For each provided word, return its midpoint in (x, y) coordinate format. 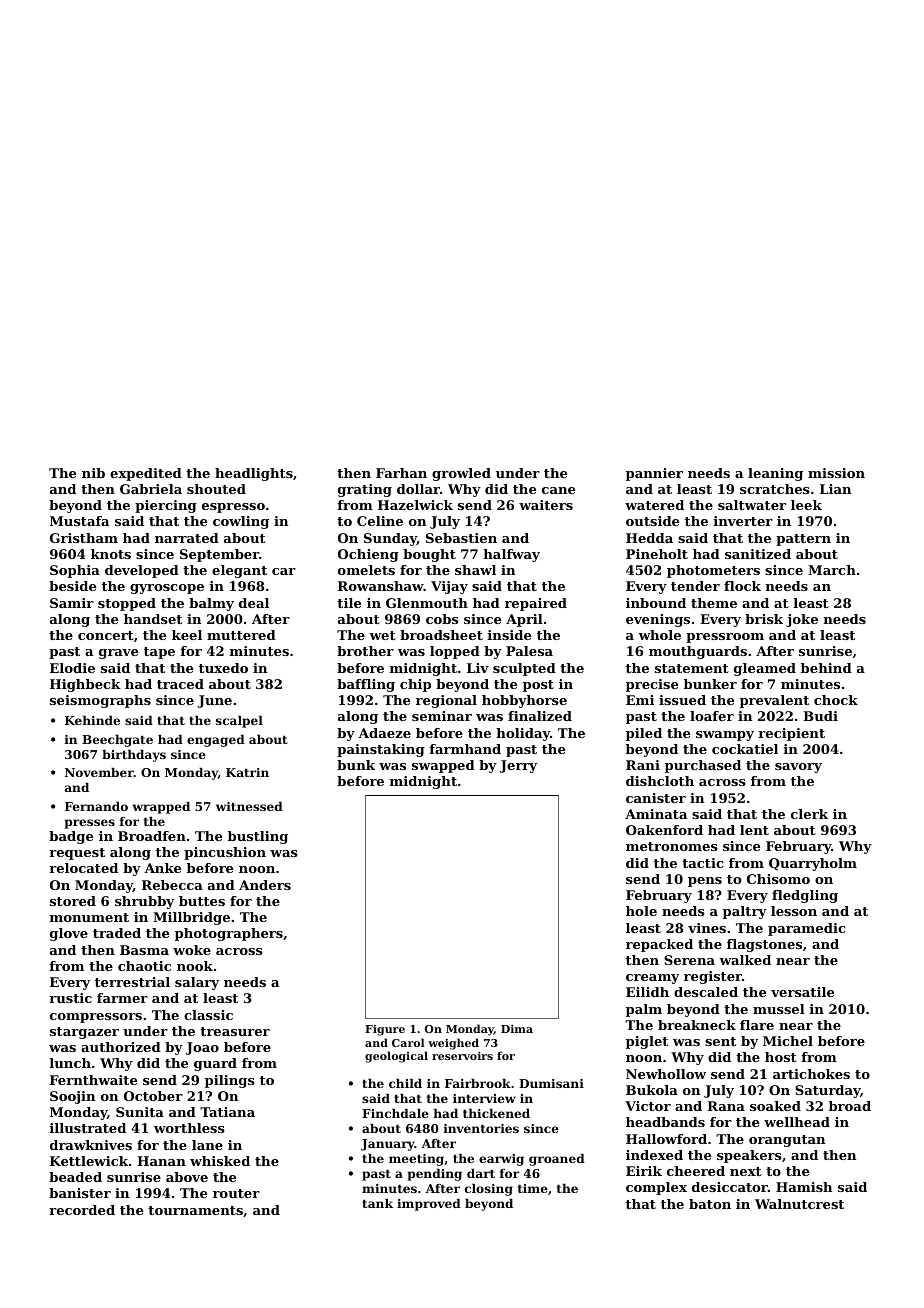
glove (69, 934)
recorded (82, 1210)
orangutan (787, 1141)
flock (742, 586)
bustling (258, 837)
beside (72, 586)
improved (429, 1205)
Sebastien (461, 538)
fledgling (805, 896)
